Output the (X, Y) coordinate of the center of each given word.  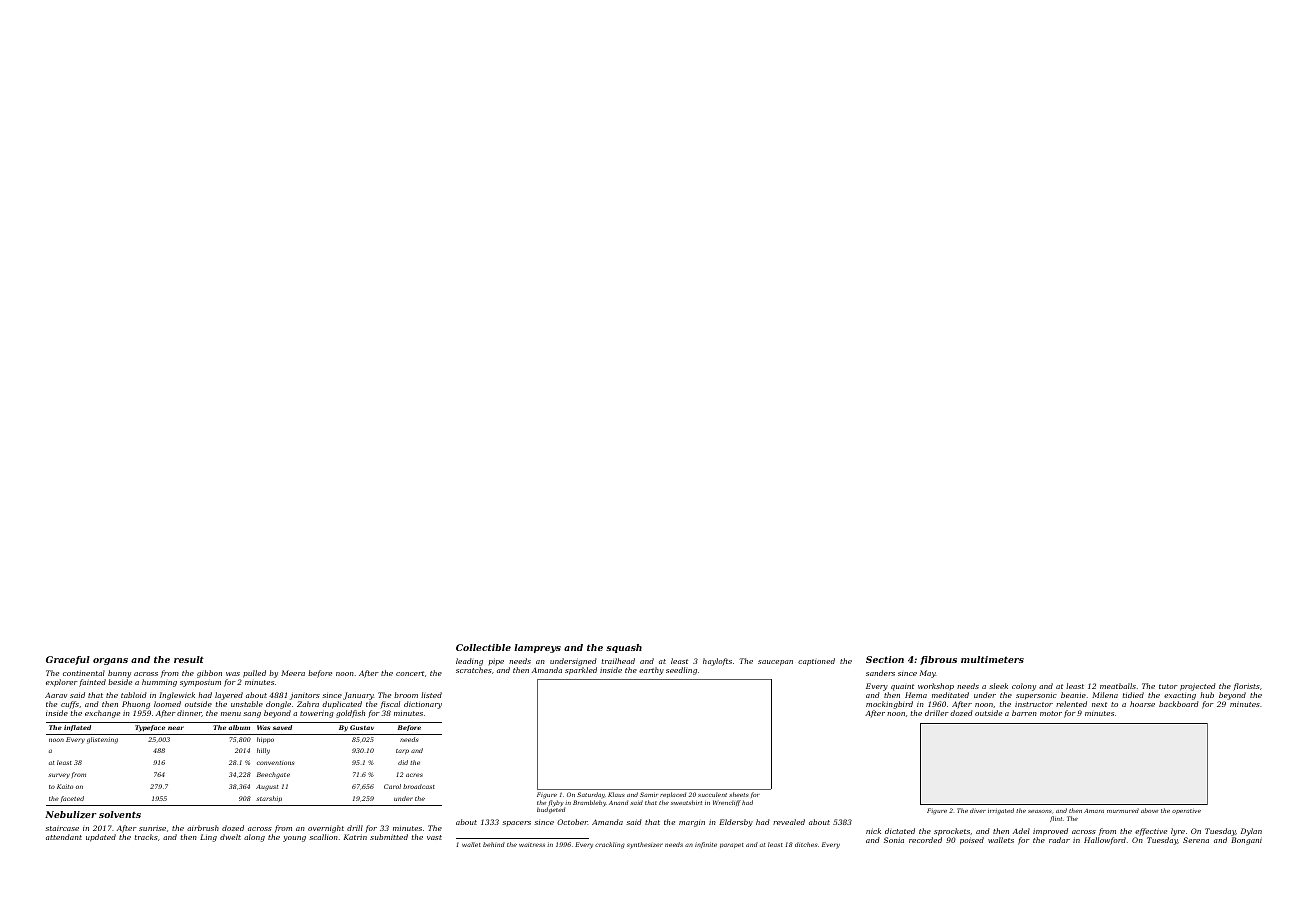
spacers (516, 823)
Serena (1196, 840)
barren (1024, 713)
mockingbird (889, 705)
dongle (278, 705)
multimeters (992, 659)
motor (1051, 713)
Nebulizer (71, 814)
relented (1071, 704)
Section (885, 659)
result (189, 659)
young (294, 839)
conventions (276, 763)
